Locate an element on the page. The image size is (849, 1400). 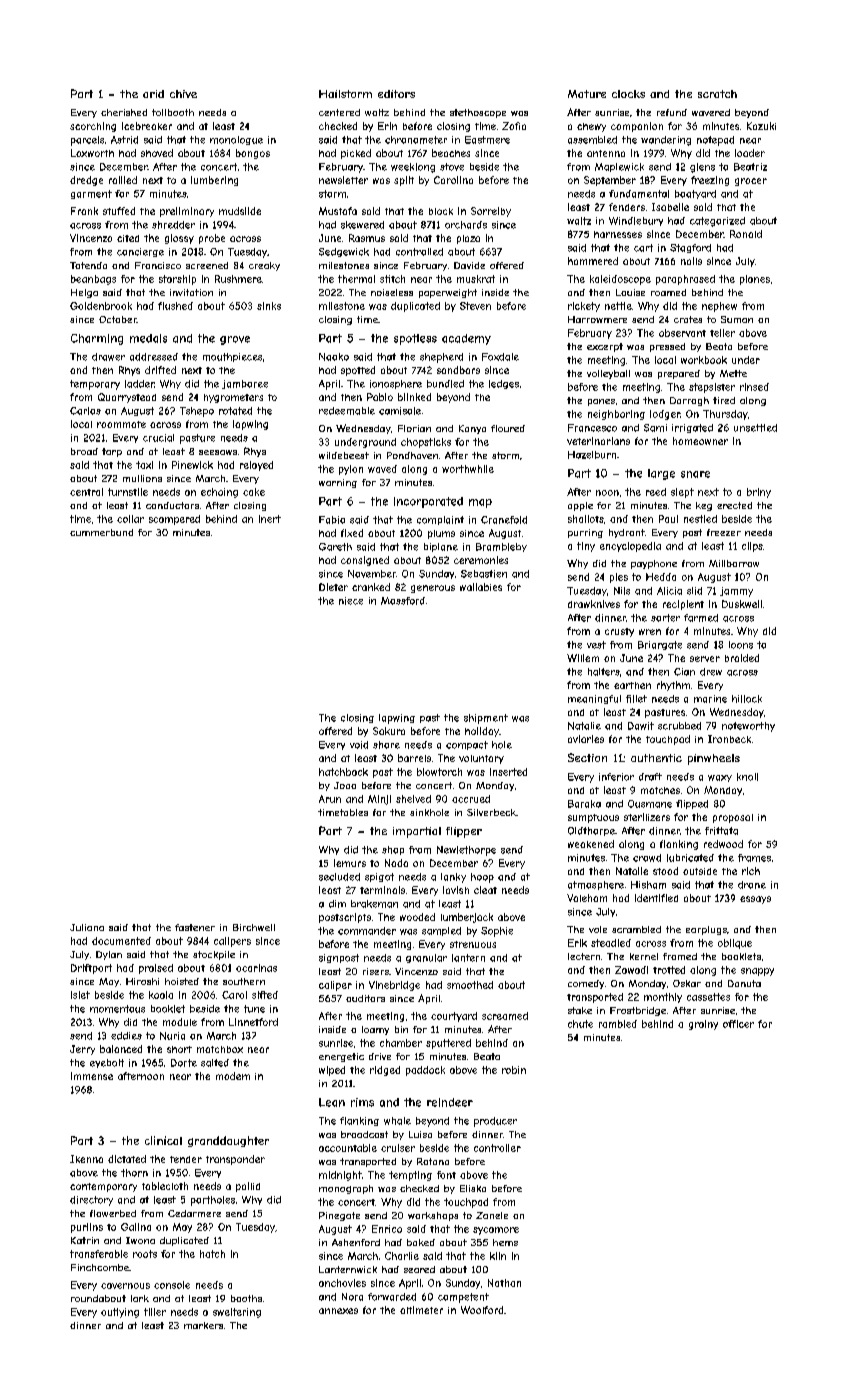
annexes is located at coordinates (338, 1311).
